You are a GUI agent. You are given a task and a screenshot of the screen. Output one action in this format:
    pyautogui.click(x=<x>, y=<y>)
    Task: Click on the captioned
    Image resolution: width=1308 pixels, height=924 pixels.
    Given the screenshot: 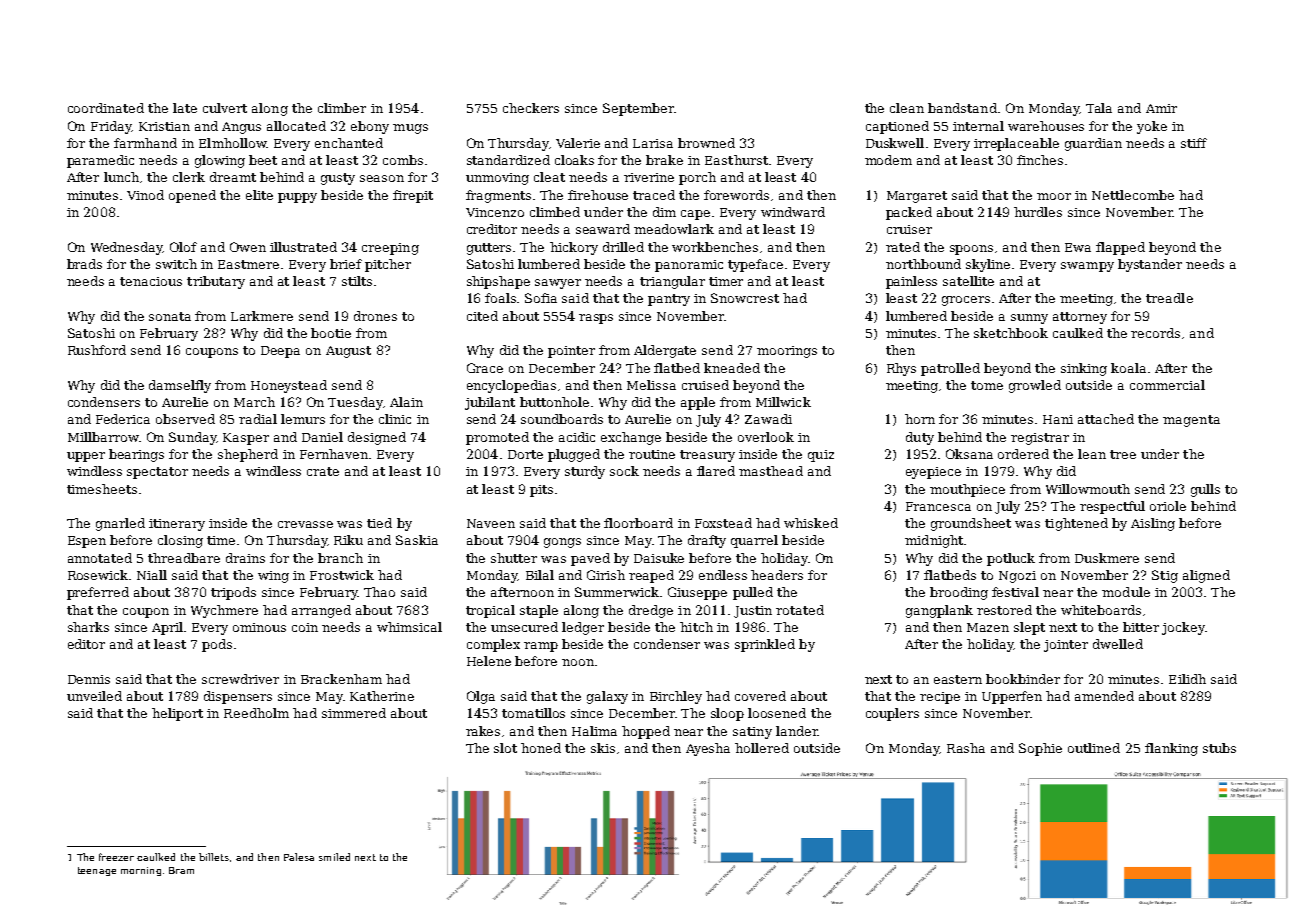 What is the action you would take?
    pyautogui.click(x=897, y=127)
